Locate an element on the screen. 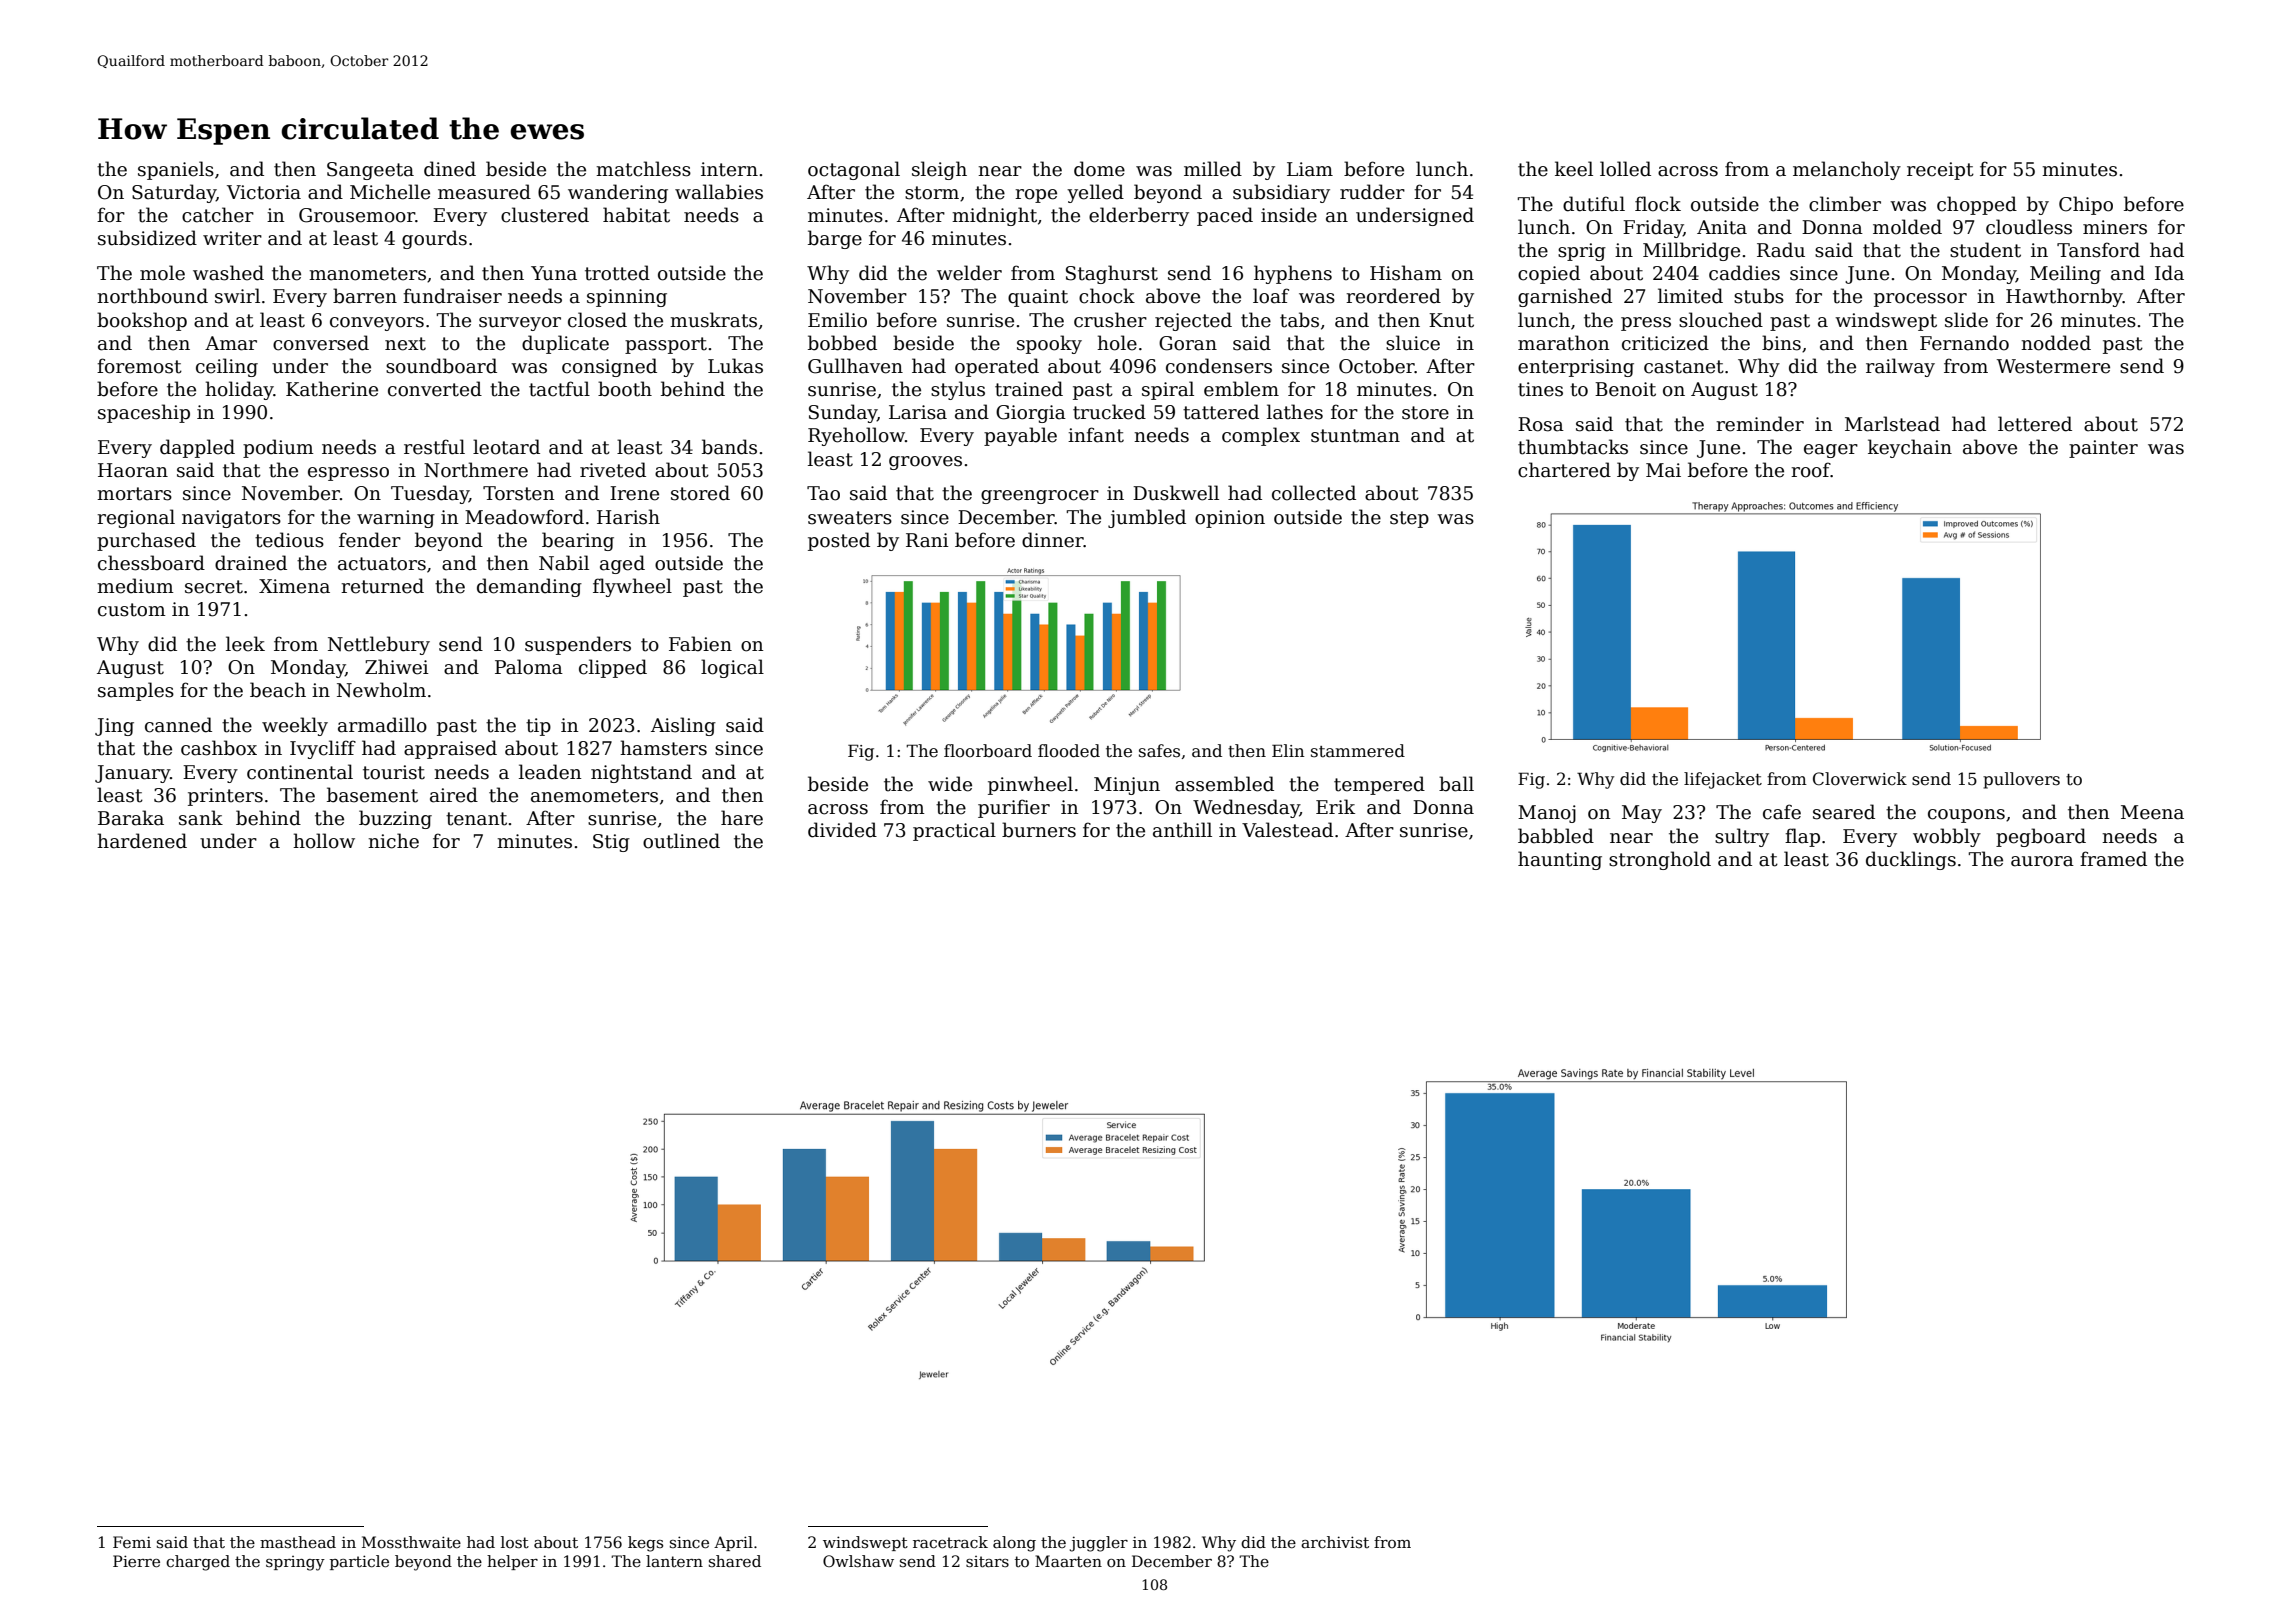 The image size is (2282, 1614). slouched is located at coordinates (1721, 320).
